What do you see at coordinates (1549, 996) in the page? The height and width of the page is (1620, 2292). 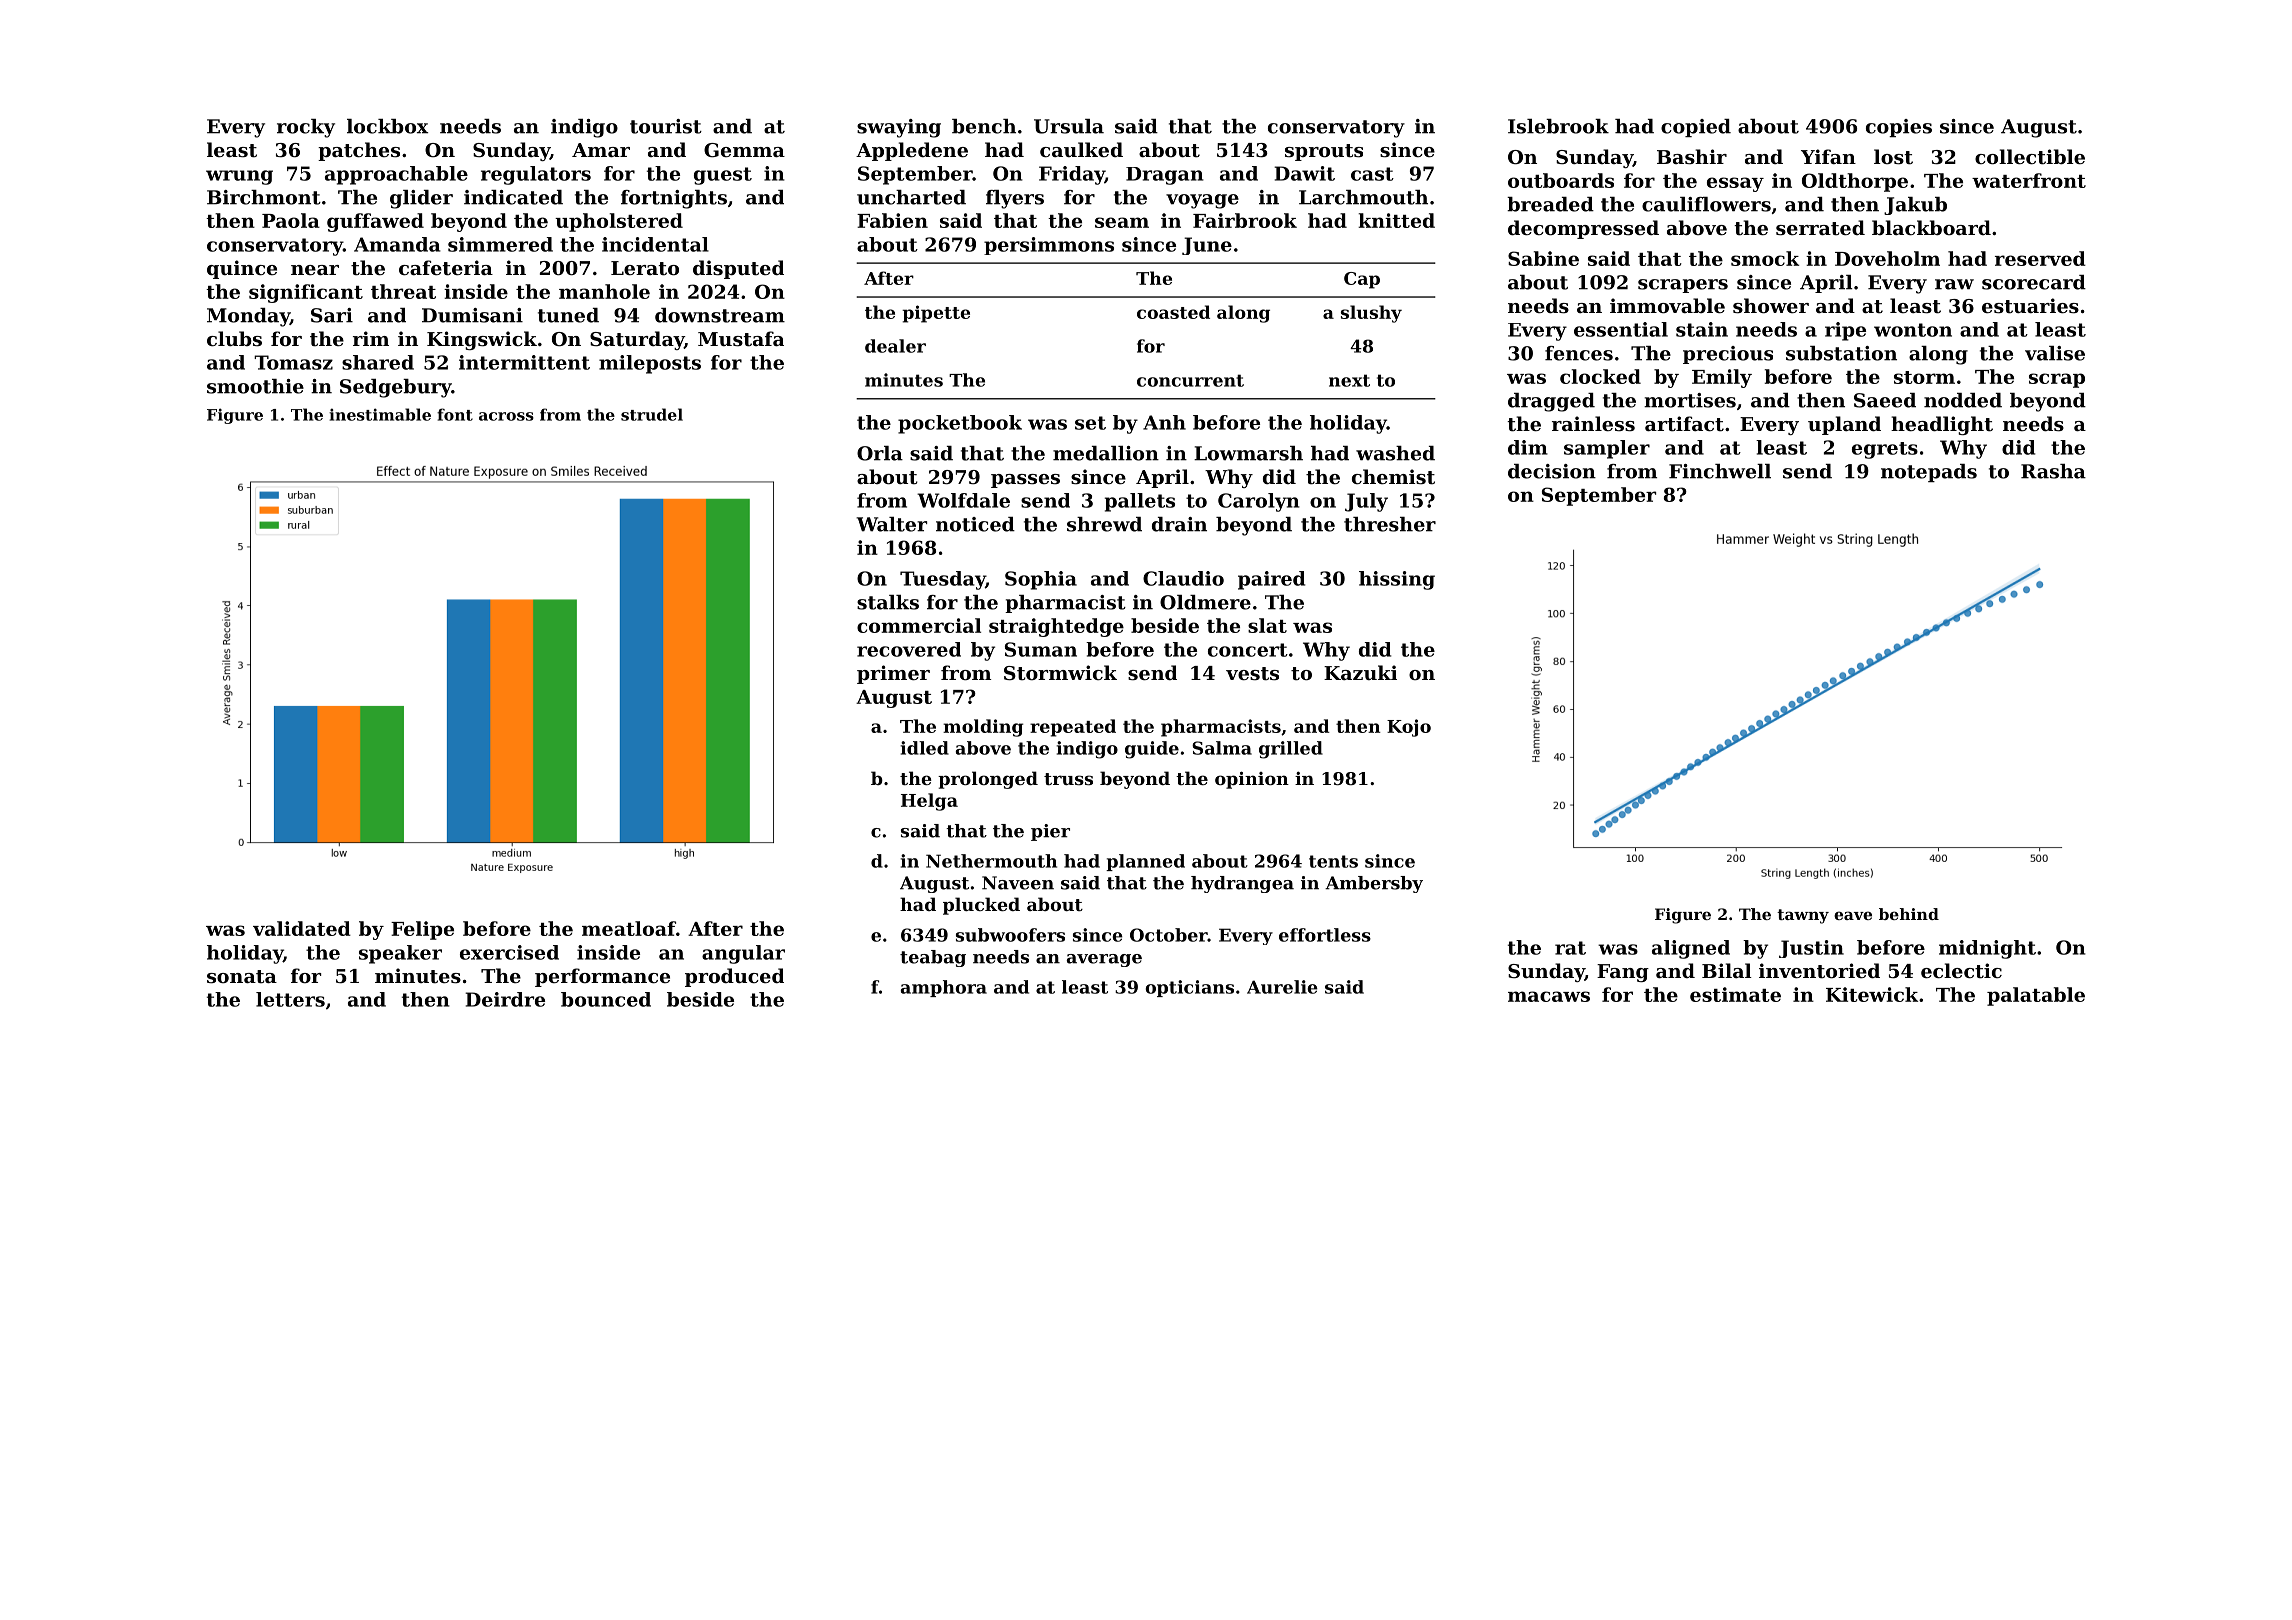 I see `macaws` at bounding box center [1549, 996].
